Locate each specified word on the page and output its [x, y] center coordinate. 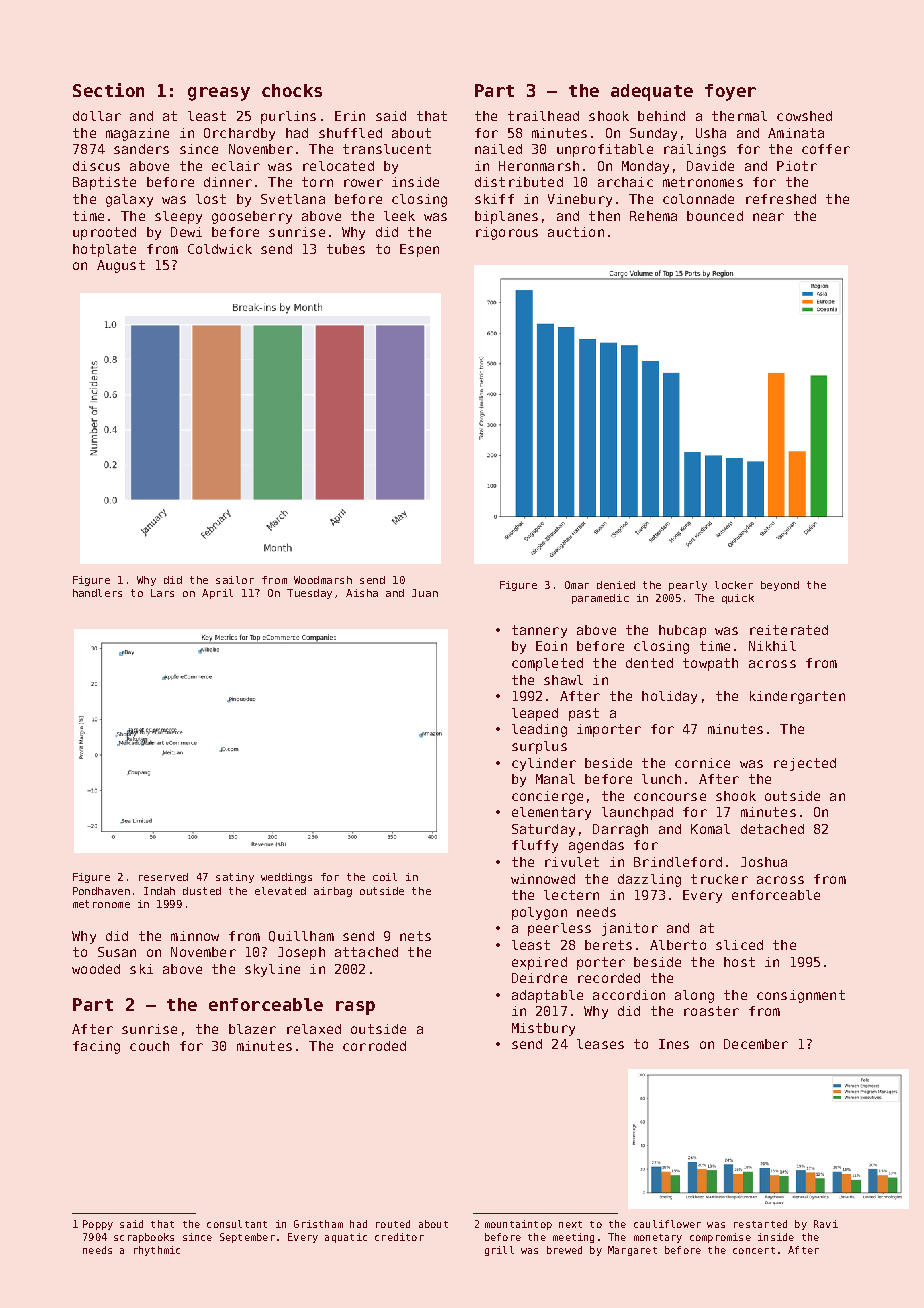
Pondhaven [101, 891]
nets [415, 936]
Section [108, 90]
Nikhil [772, 646]
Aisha [362, 593]
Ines [674, 1044]
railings [695, 150]
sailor [235, 580]
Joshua [764, 862]
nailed [498, 149]
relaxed [314, 1029]
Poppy [98, 1225]
